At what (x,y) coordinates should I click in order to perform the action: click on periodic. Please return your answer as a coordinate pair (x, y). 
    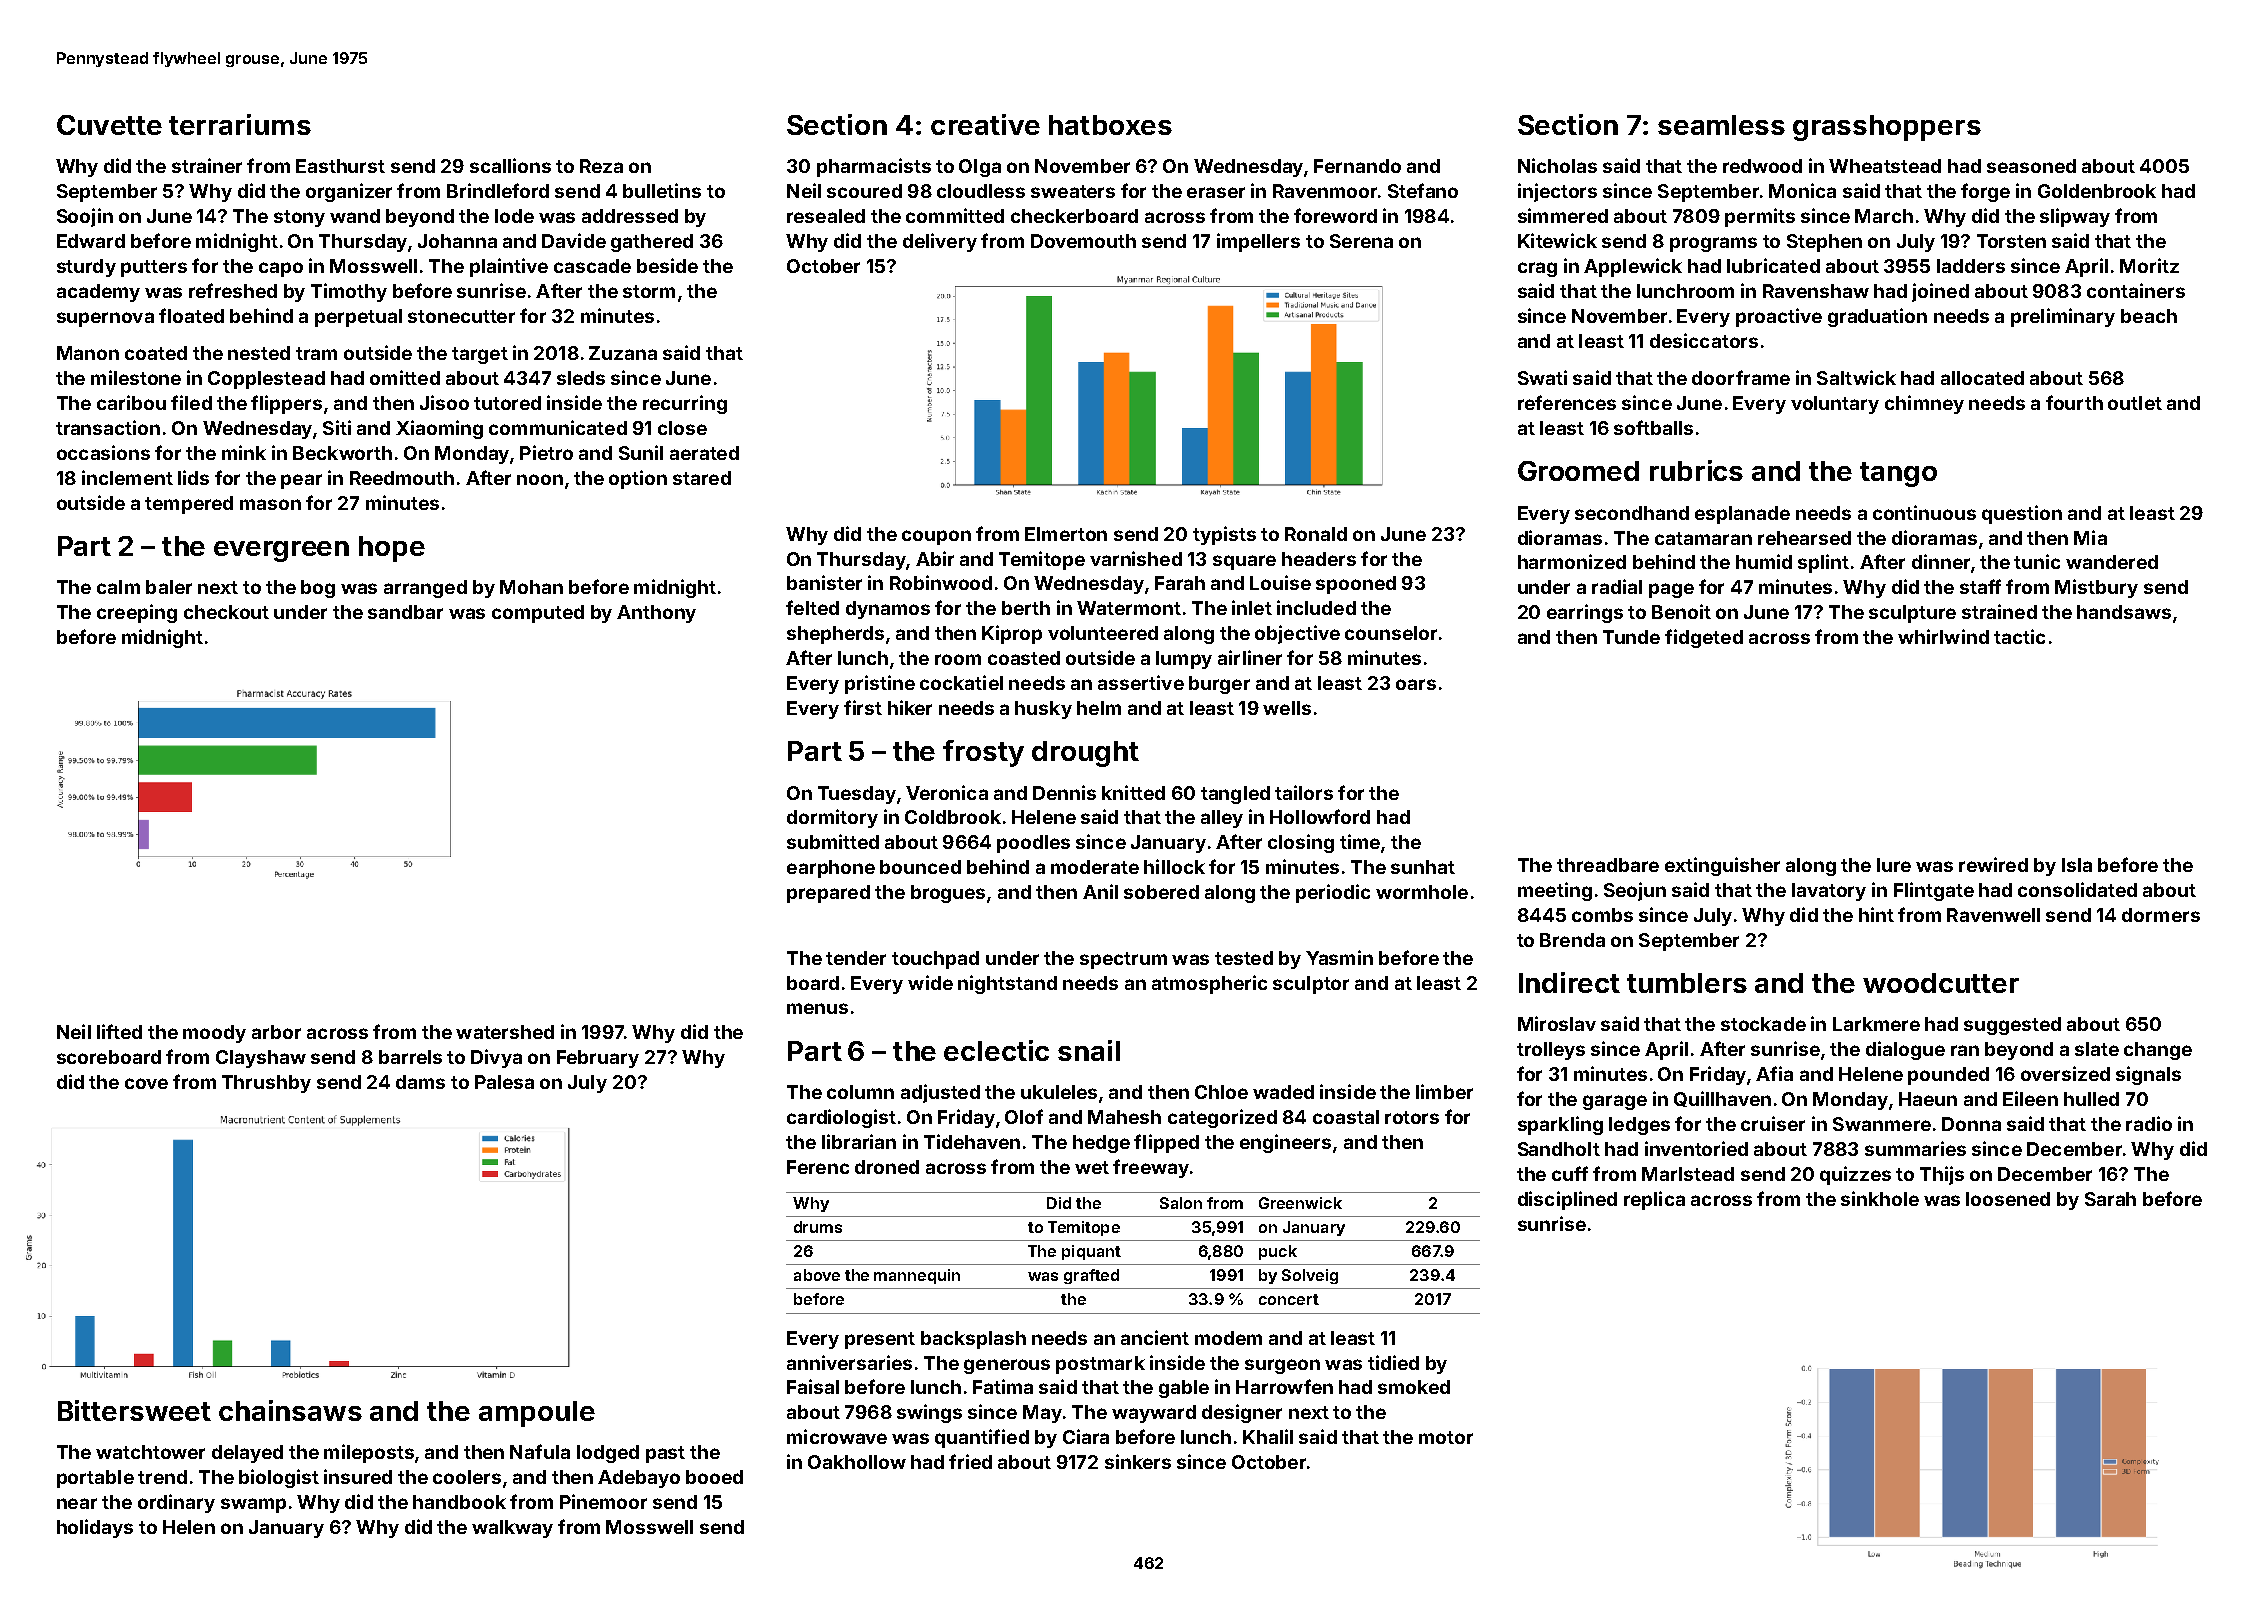
    Looking at the image, I should click on (1333, 893).
